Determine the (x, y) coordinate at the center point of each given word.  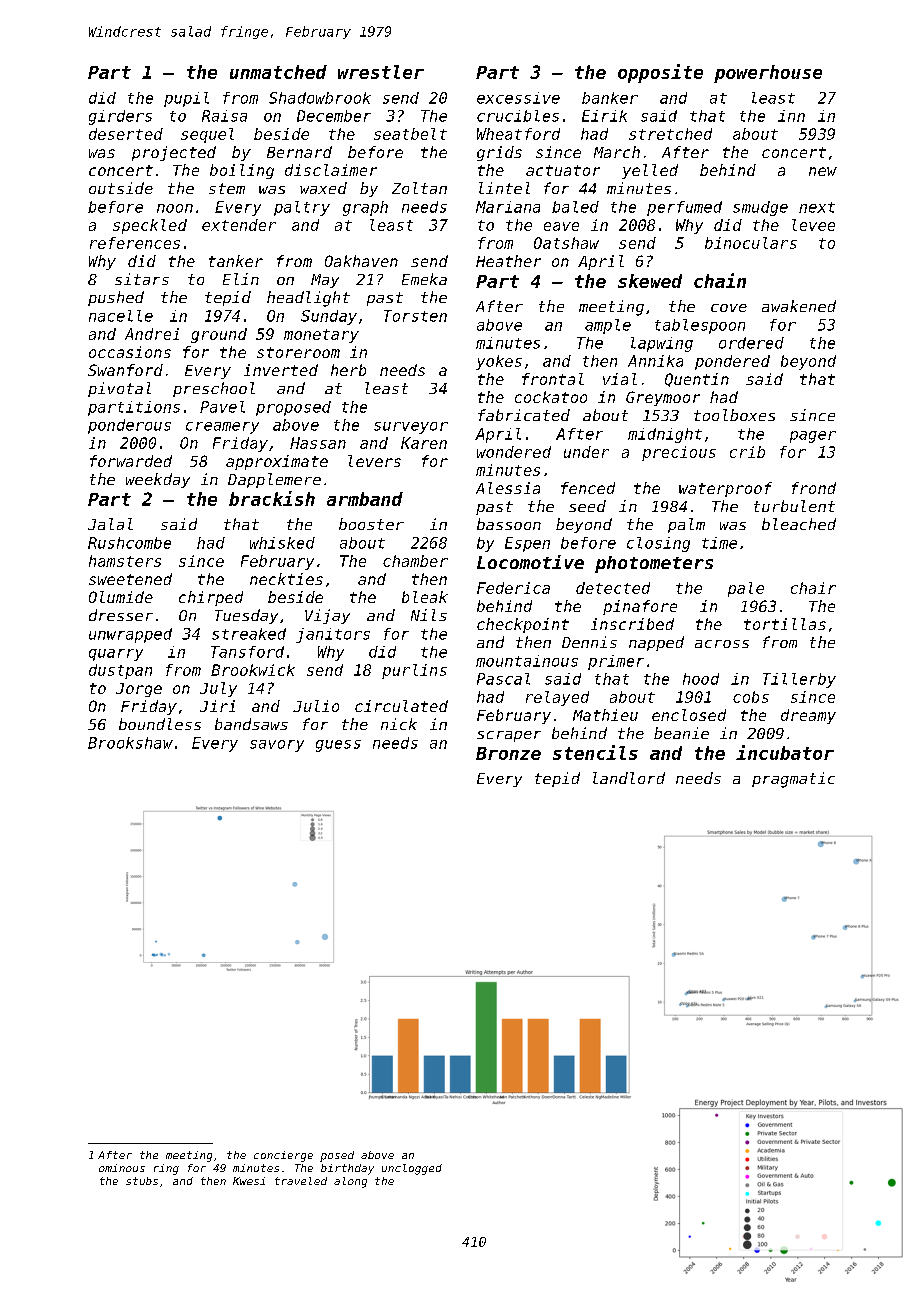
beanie (681, 733)
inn (791, 116)
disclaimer (331, 170)
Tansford (247, 652)
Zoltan (419, 188)
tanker (236, 261)
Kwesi (249, 1181)
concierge (283, 1156)
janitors (333, 635)
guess (338, 746)
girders (120, 117)
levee (813, 225)
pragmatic (793, 780)
